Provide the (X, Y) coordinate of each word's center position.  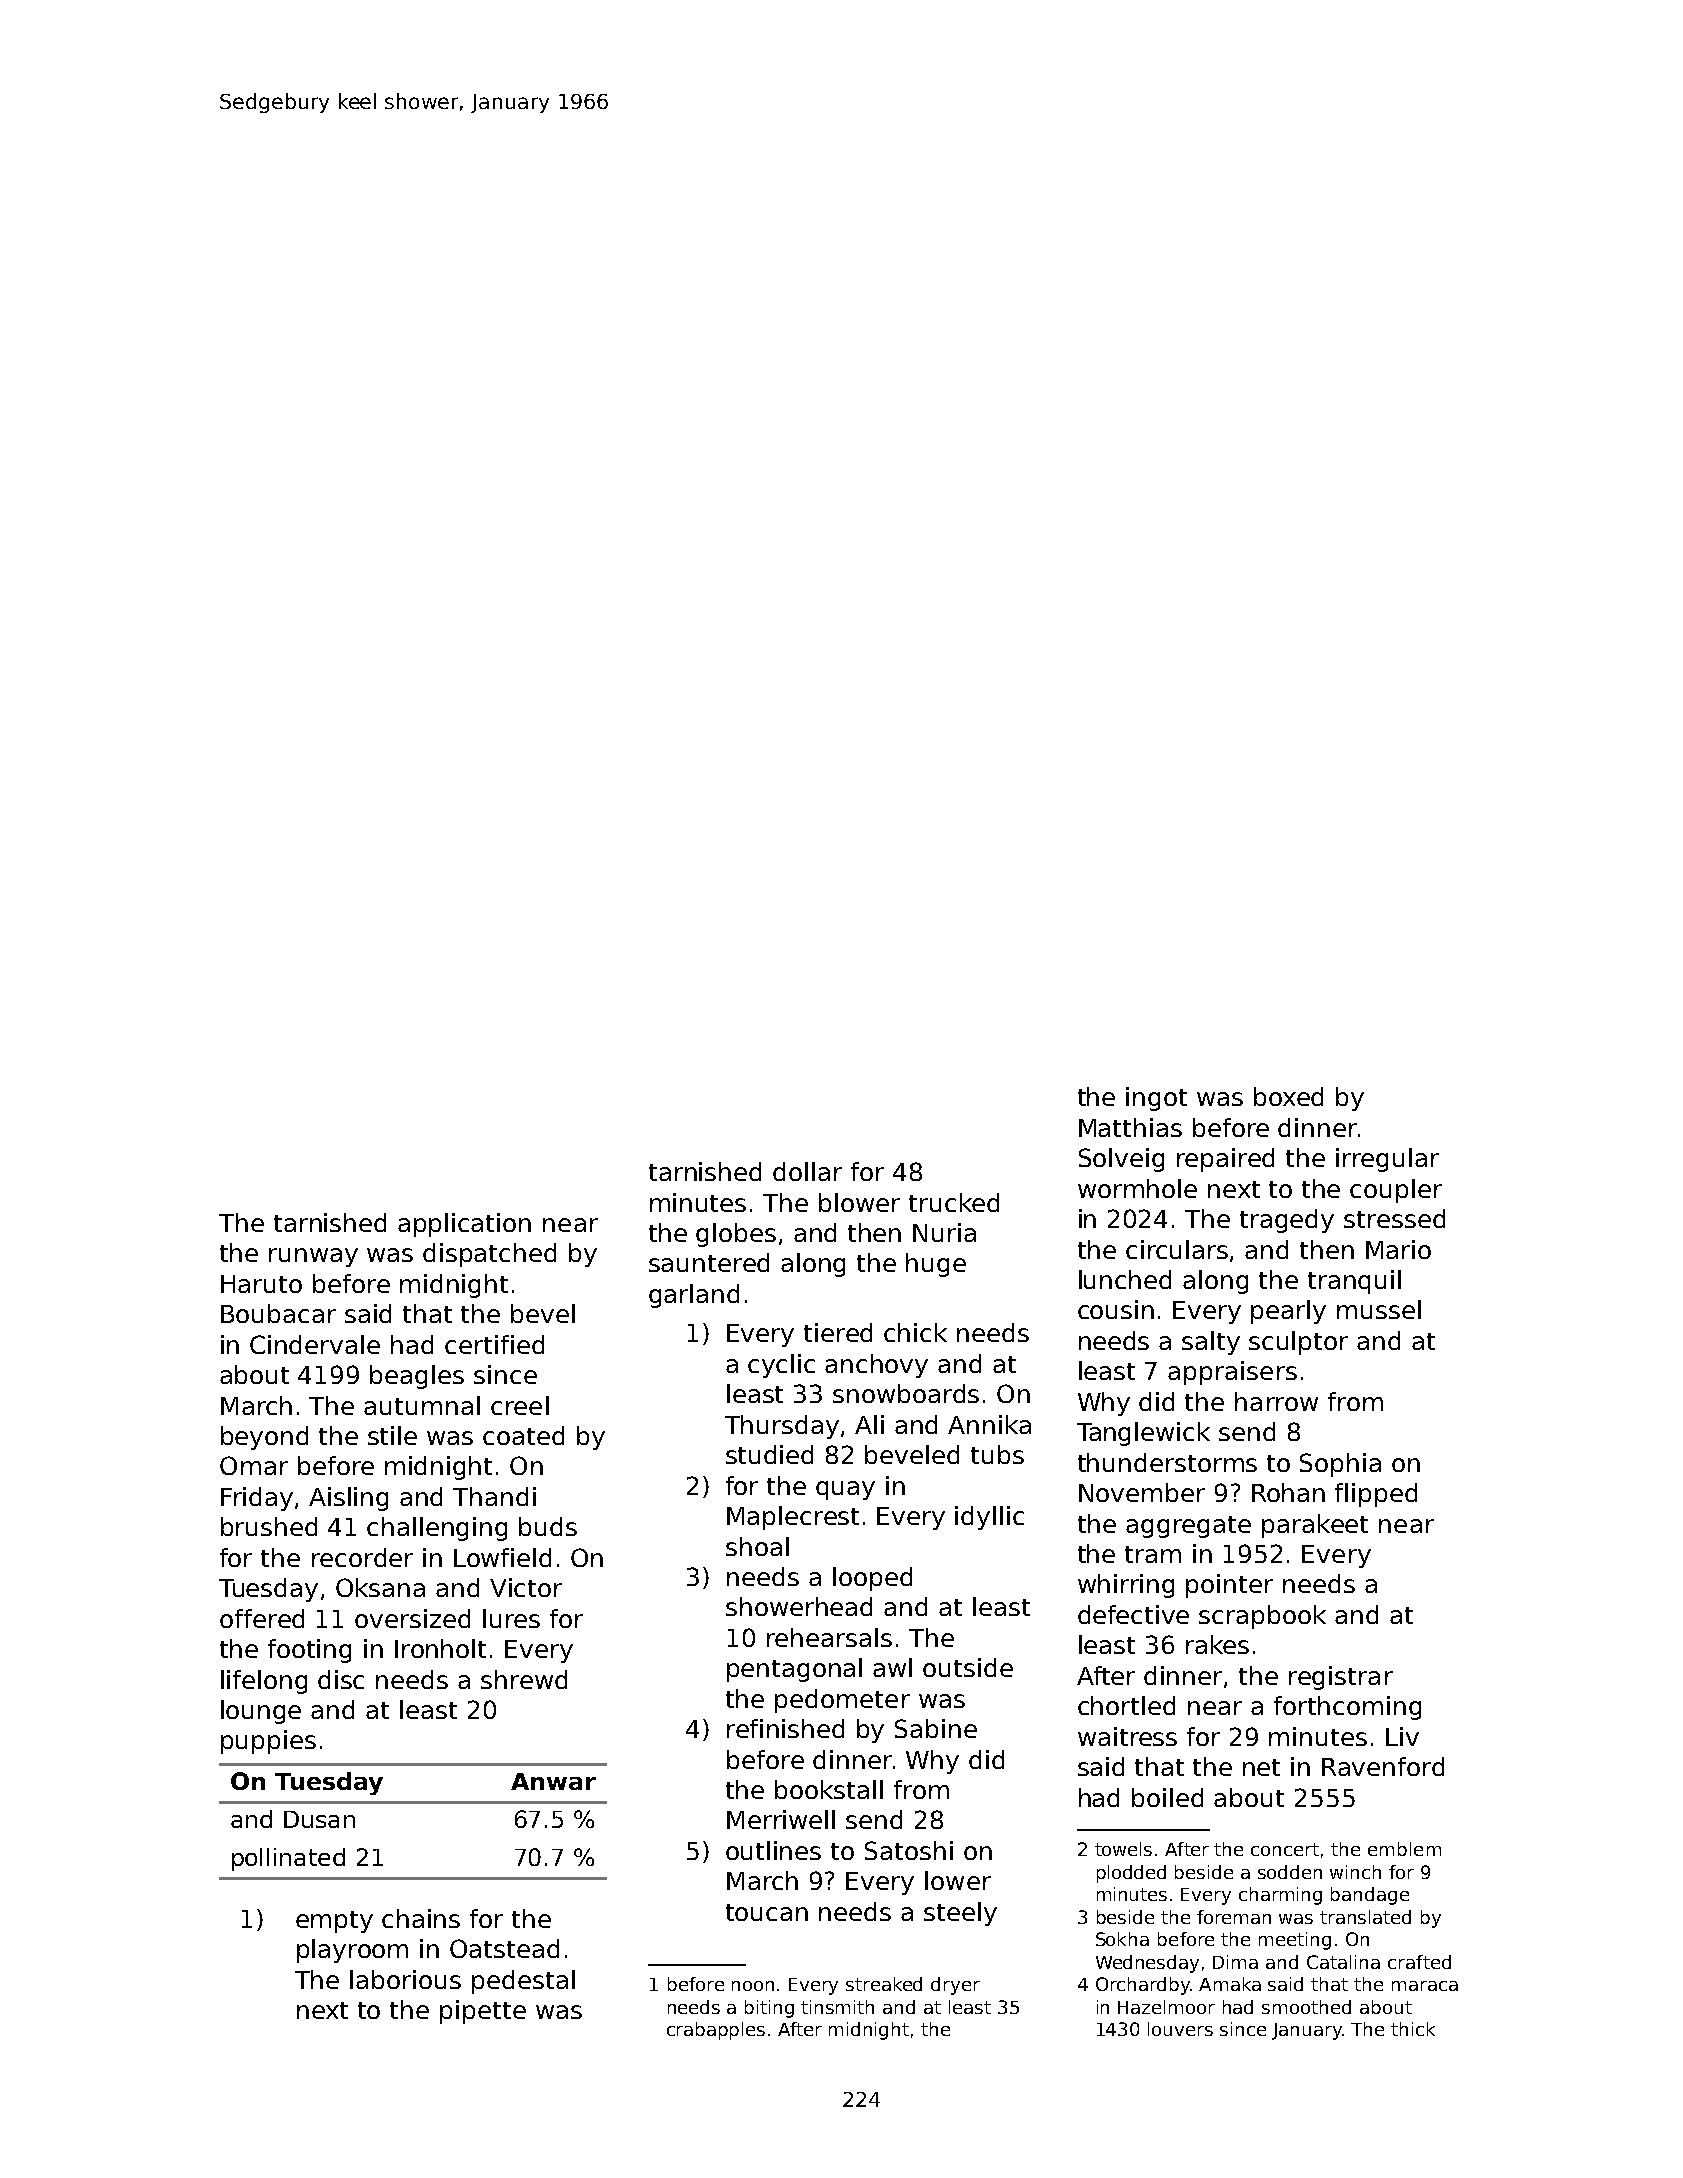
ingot (1156, 1099)
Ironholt (440, 1648)
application (464, 1225)
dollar (807, 1171)
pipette (483, 2012)
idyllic (989, 1518)
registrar (1341, 1678)
